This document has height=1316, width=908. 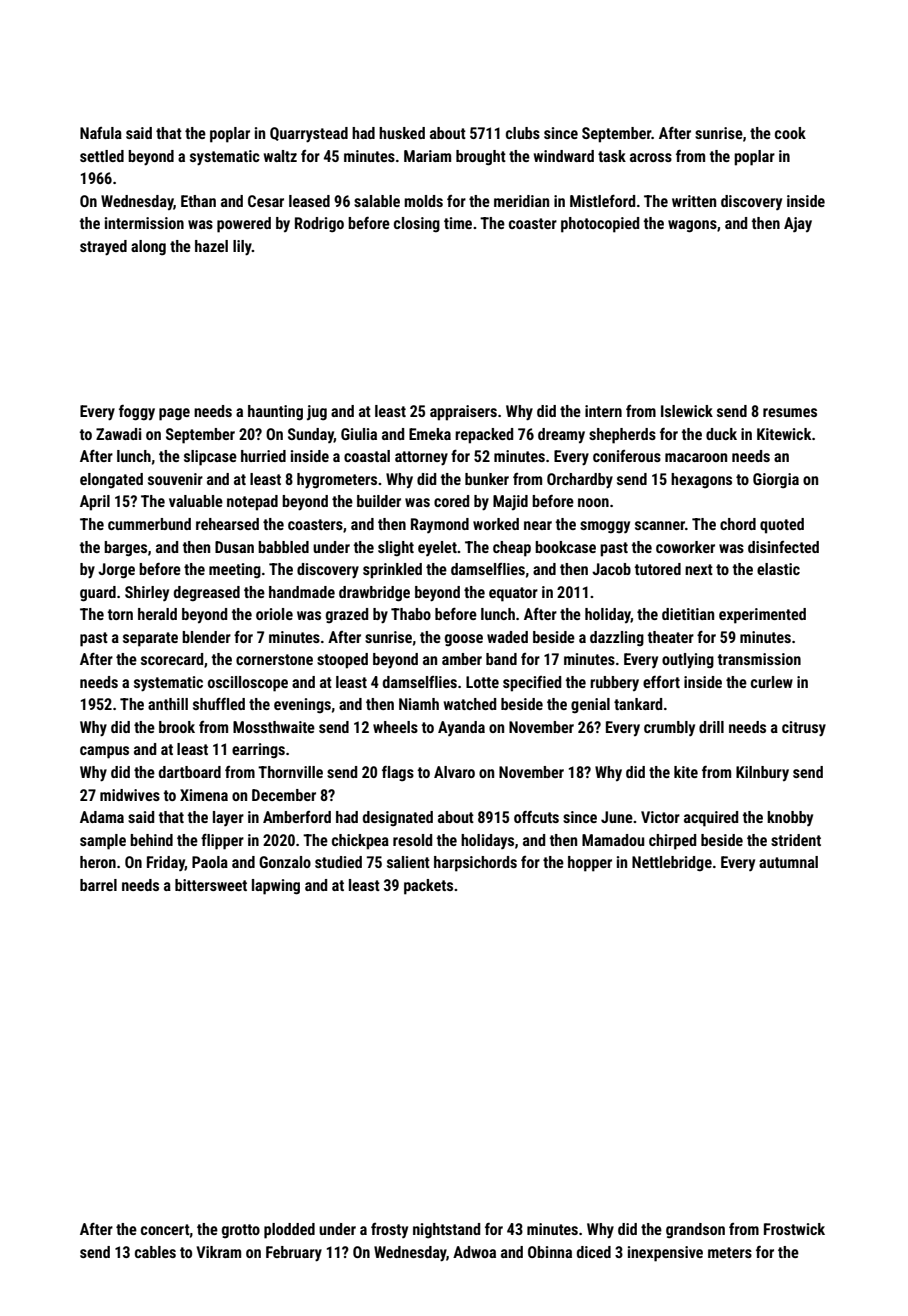 I want to click on cook, so click(x=790, y=133).
